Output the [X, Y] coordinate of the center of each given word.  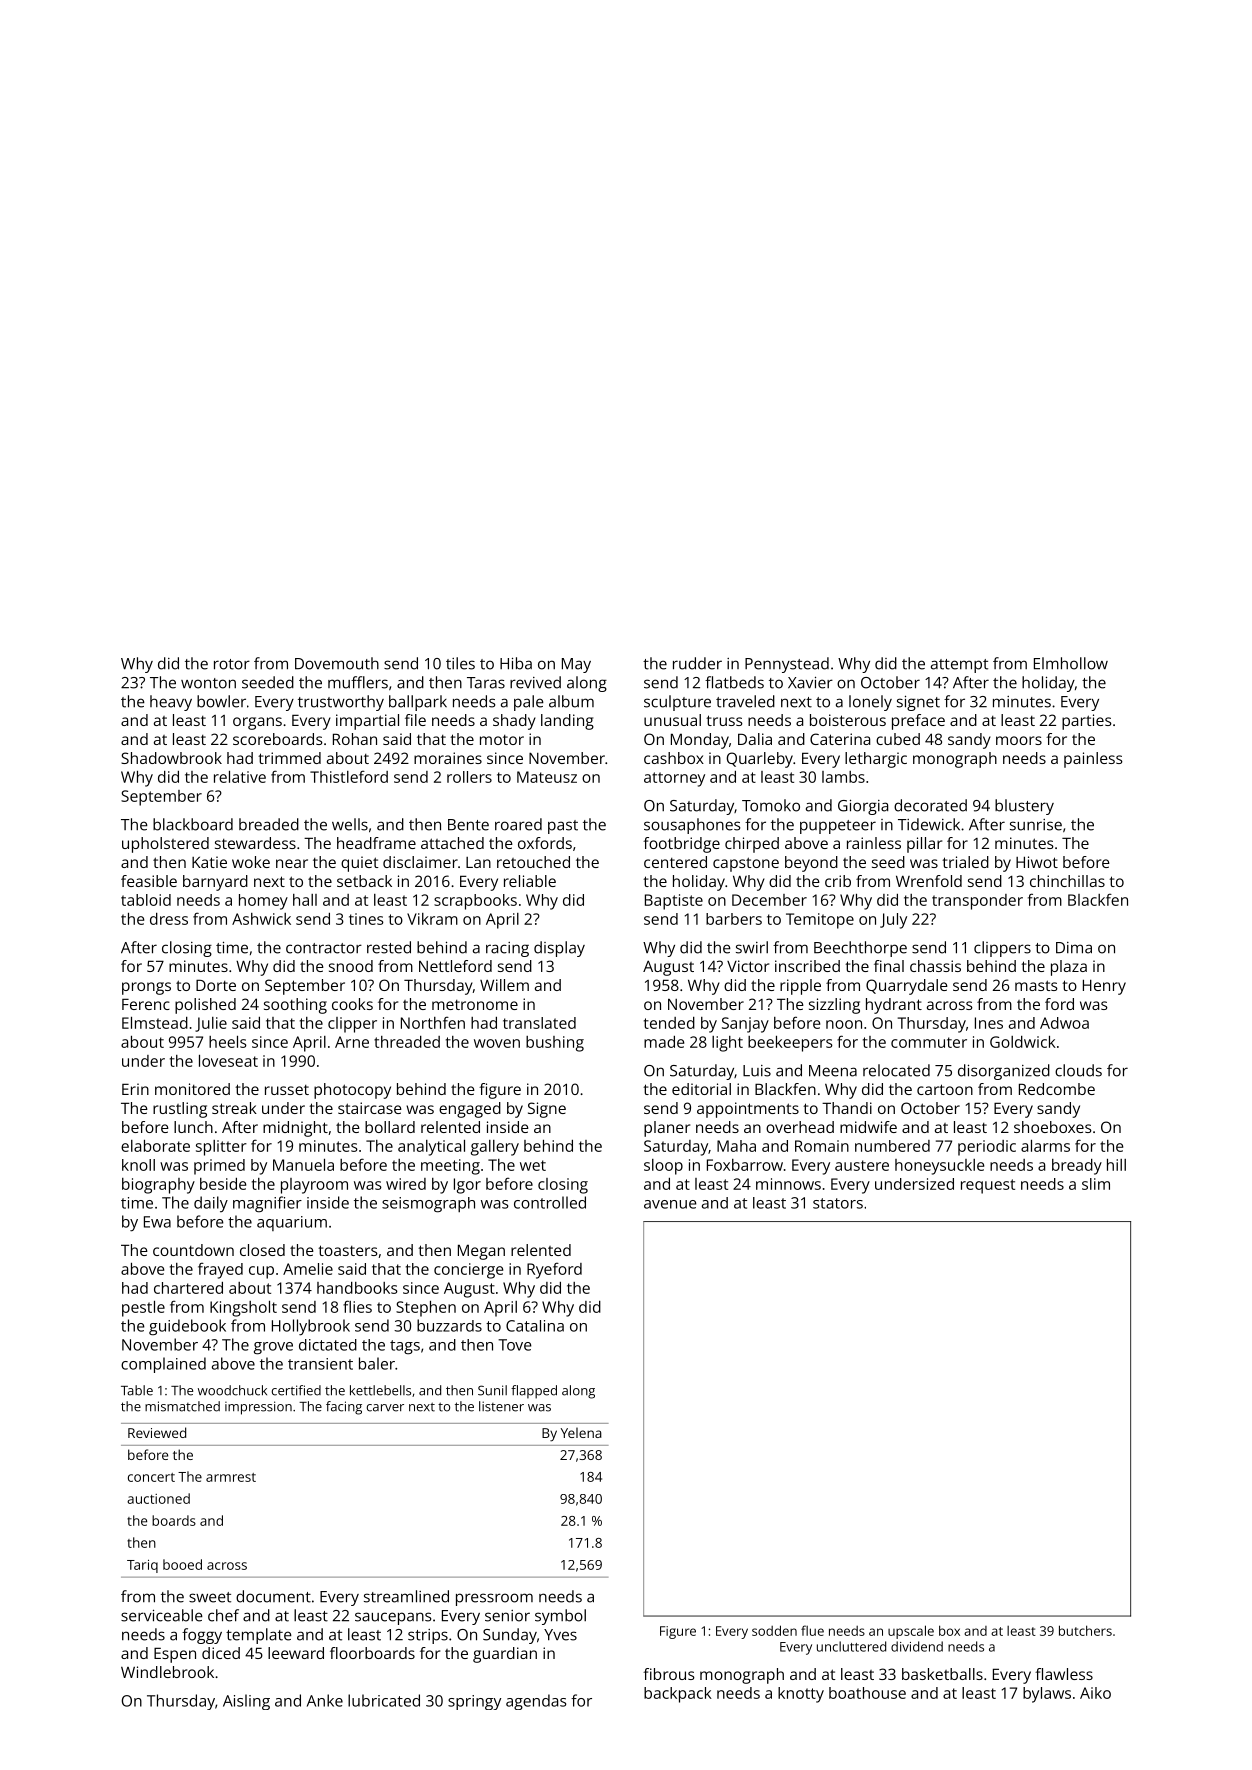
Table [137, 1390]
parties [1087, 722]
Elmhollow [1071, 663]
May [576, 665]
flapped [534, 1392]
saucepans [393, 1618]
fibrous [669, 1674]
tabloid [146, 900]
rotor [232, 664]
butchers [1085, 1630]
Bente [468, 825]
